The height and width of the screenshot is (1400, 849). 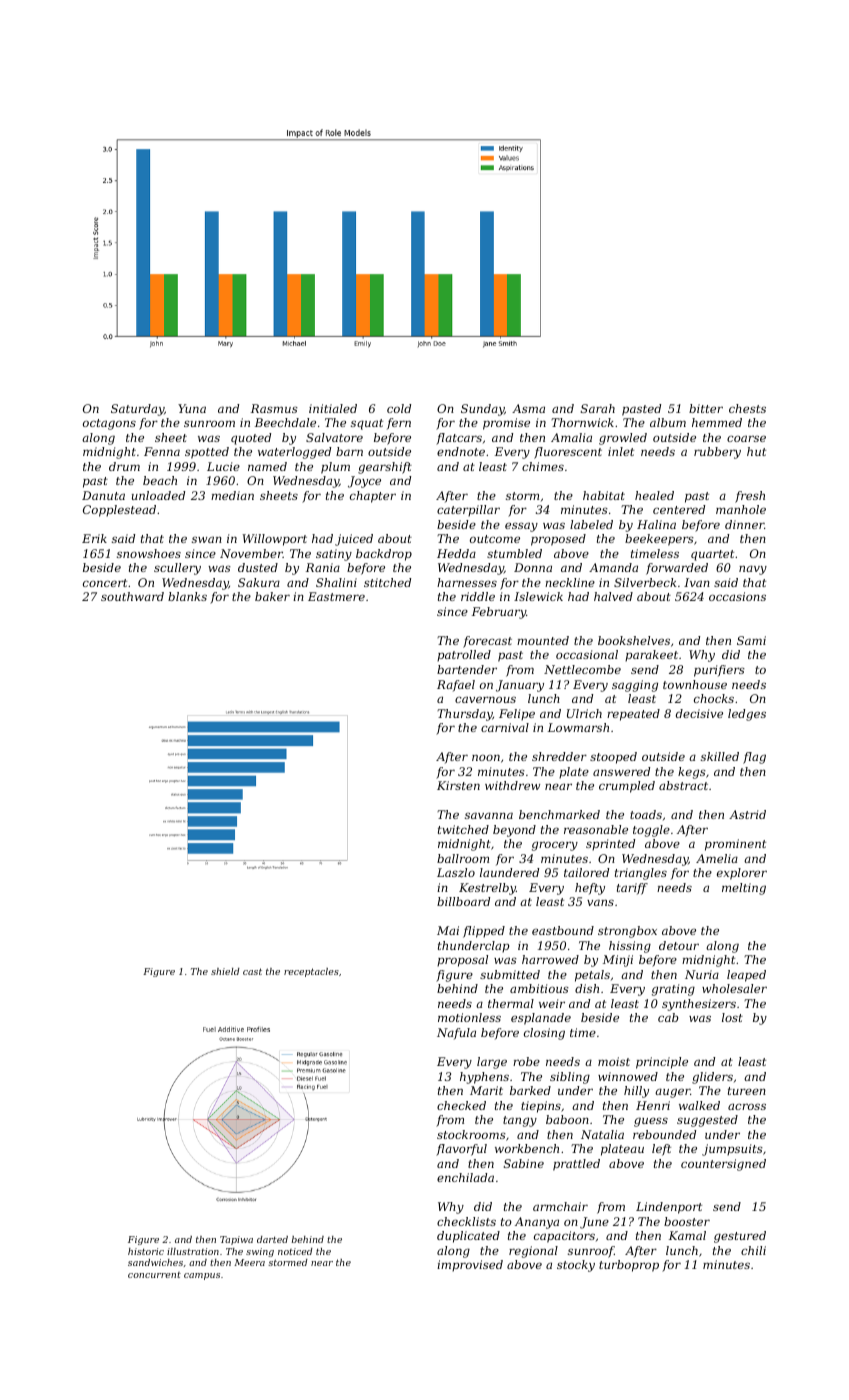 What do you see at coordinates (225, 971) in the screenshot?
I see `shield` at bounding box center [225, 971].
